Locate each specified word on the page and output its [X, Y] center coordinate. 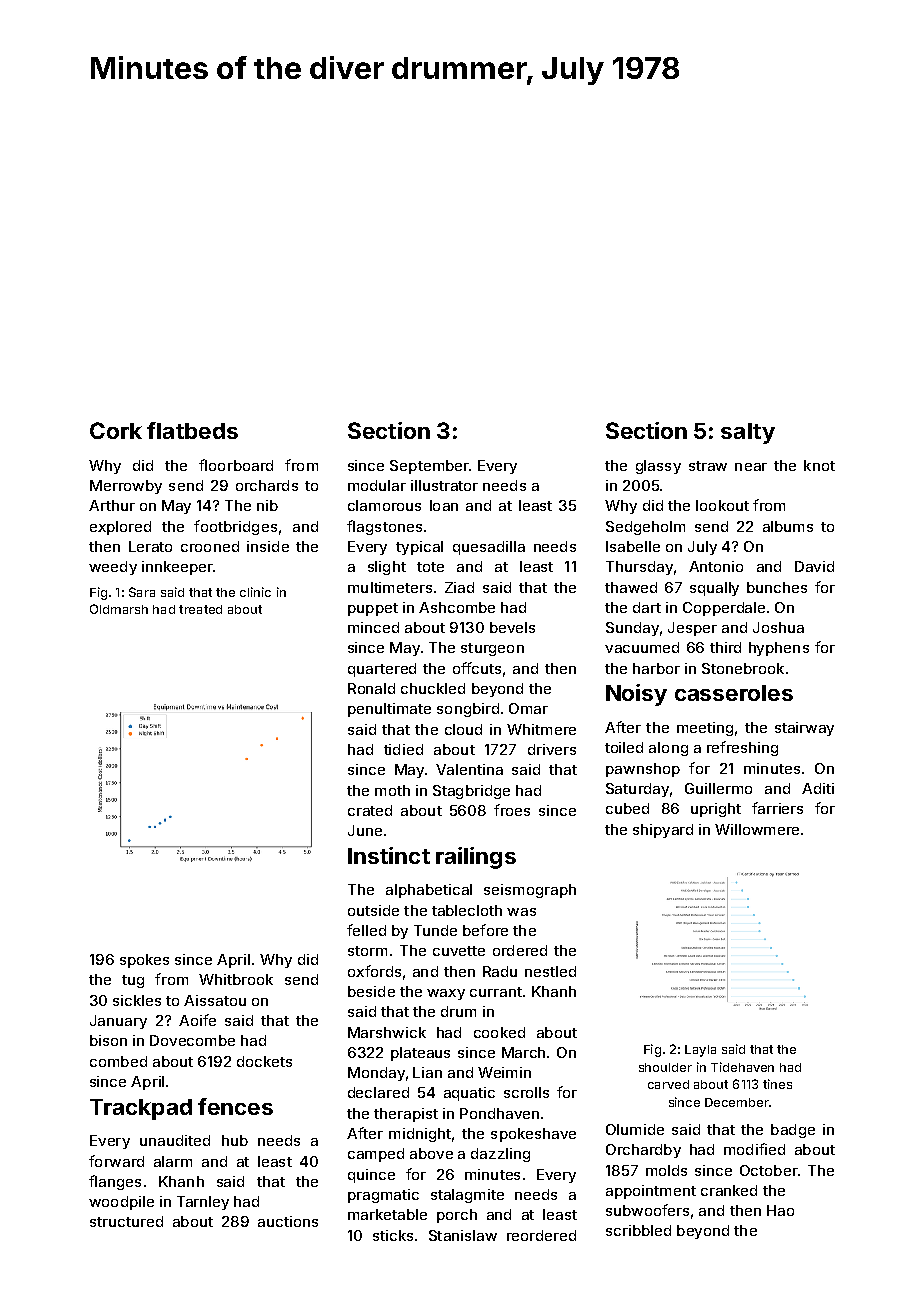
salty [748, 433]
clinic [255, 592]
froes [512, 810]
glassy [658, 467]
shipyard [663, 831]
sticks [393, 1235]
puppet [373, 609]
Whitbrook [236, 979]
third [725, 647]
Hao [780, 1210]
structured [126, 1221]
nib [267, 505]
